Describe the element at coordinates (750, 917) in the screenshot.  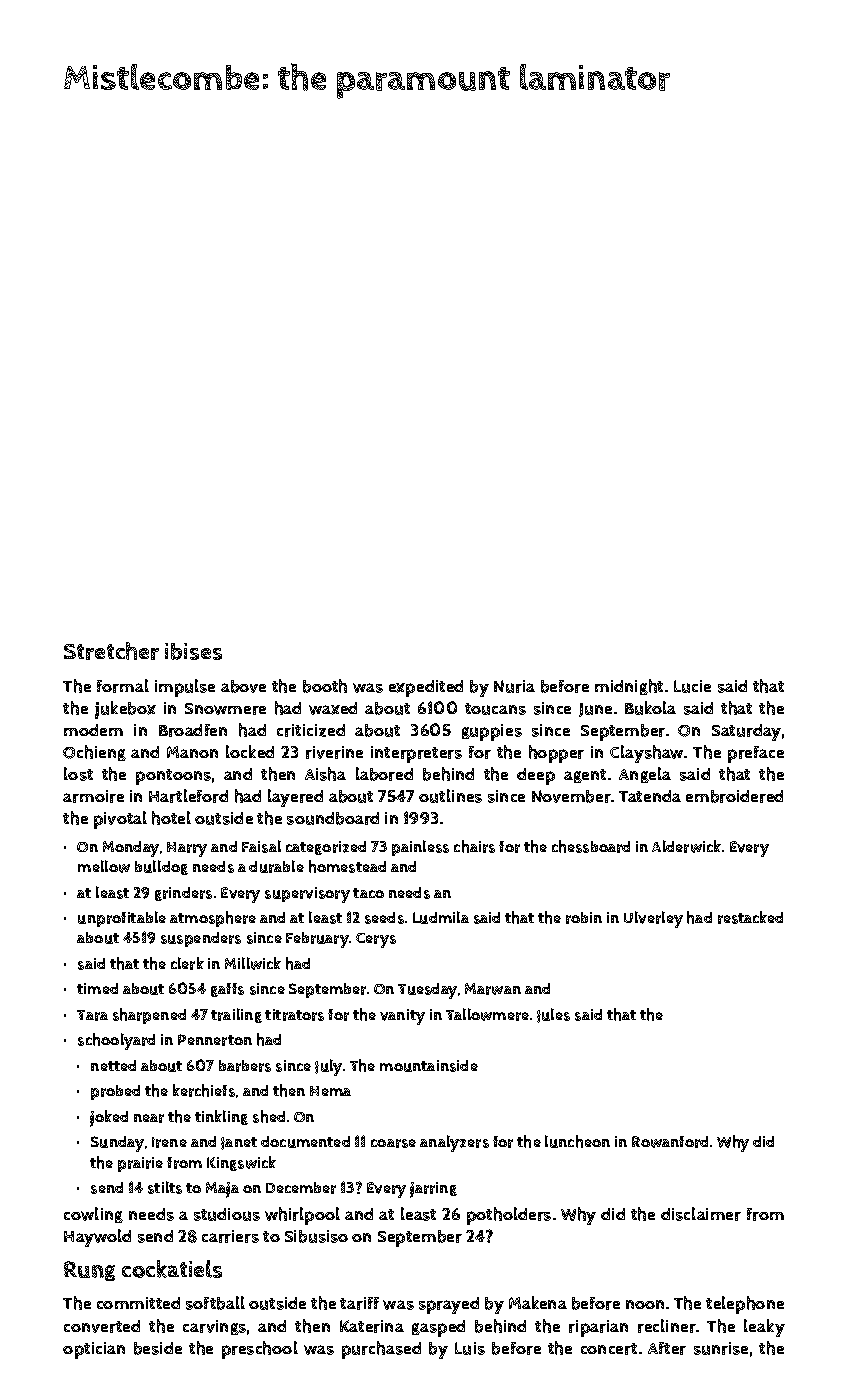
I see `restacked` at that location.
